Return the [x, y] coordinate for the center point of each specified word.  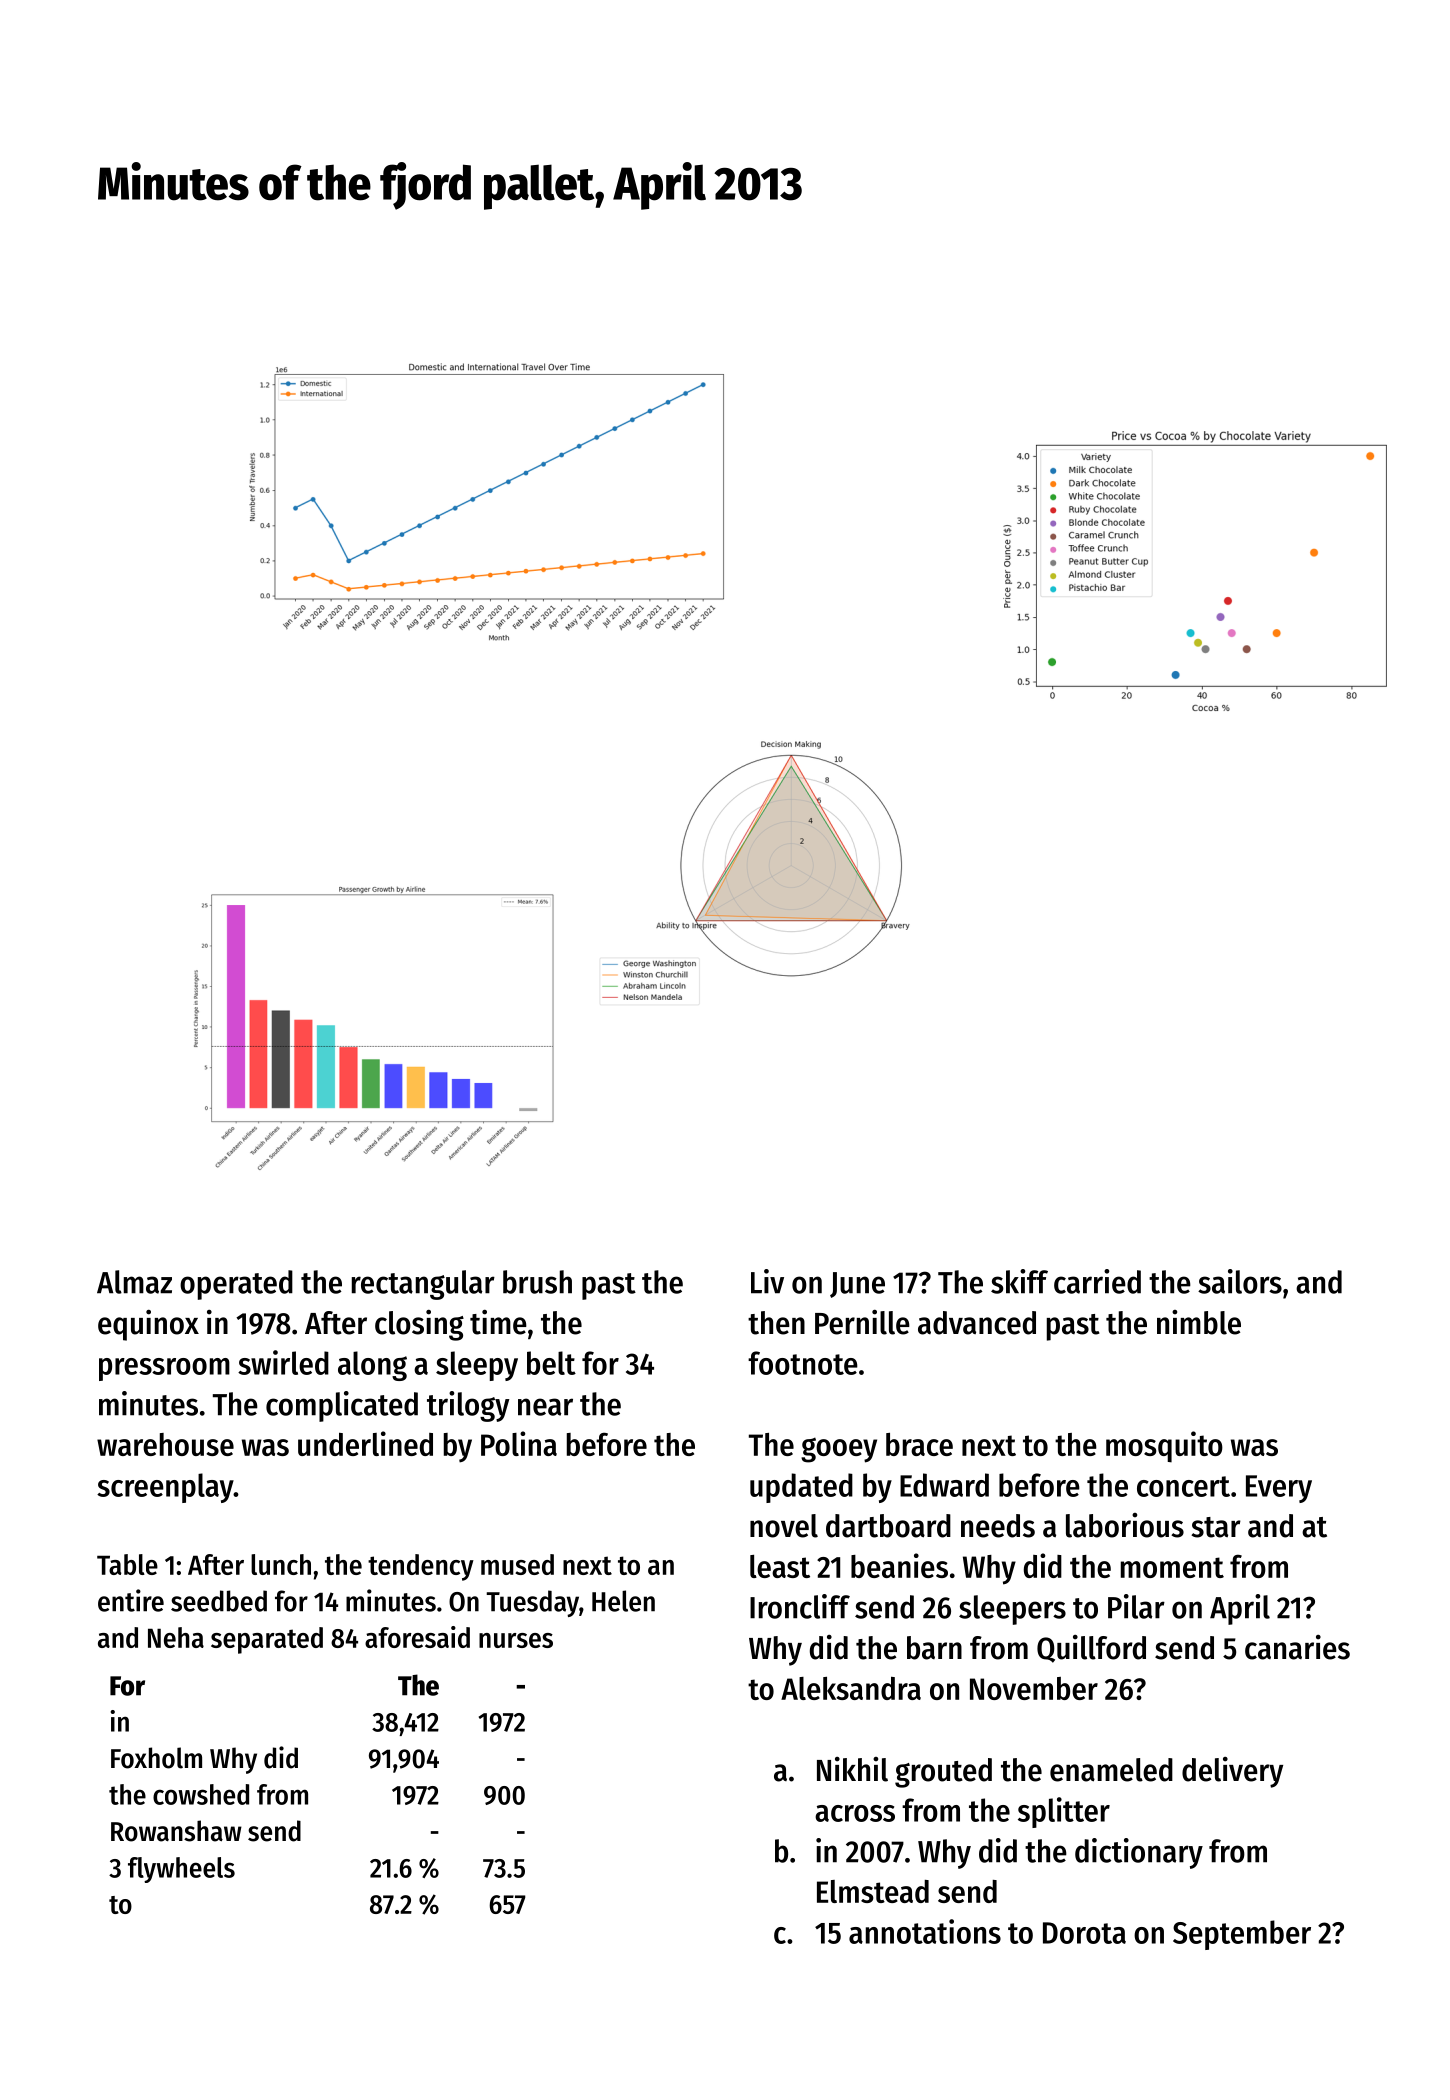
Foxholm [156, 1758]
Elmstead [873, 1891]
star [1216, 1527]
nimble [1199, 1322]
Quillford [1091, 1649]
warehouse [165, 1444]
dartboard [888, 1526]
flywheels [181, 1870]
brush [537, 1282]
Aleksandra [851, 1688]
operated [236, 1285]
